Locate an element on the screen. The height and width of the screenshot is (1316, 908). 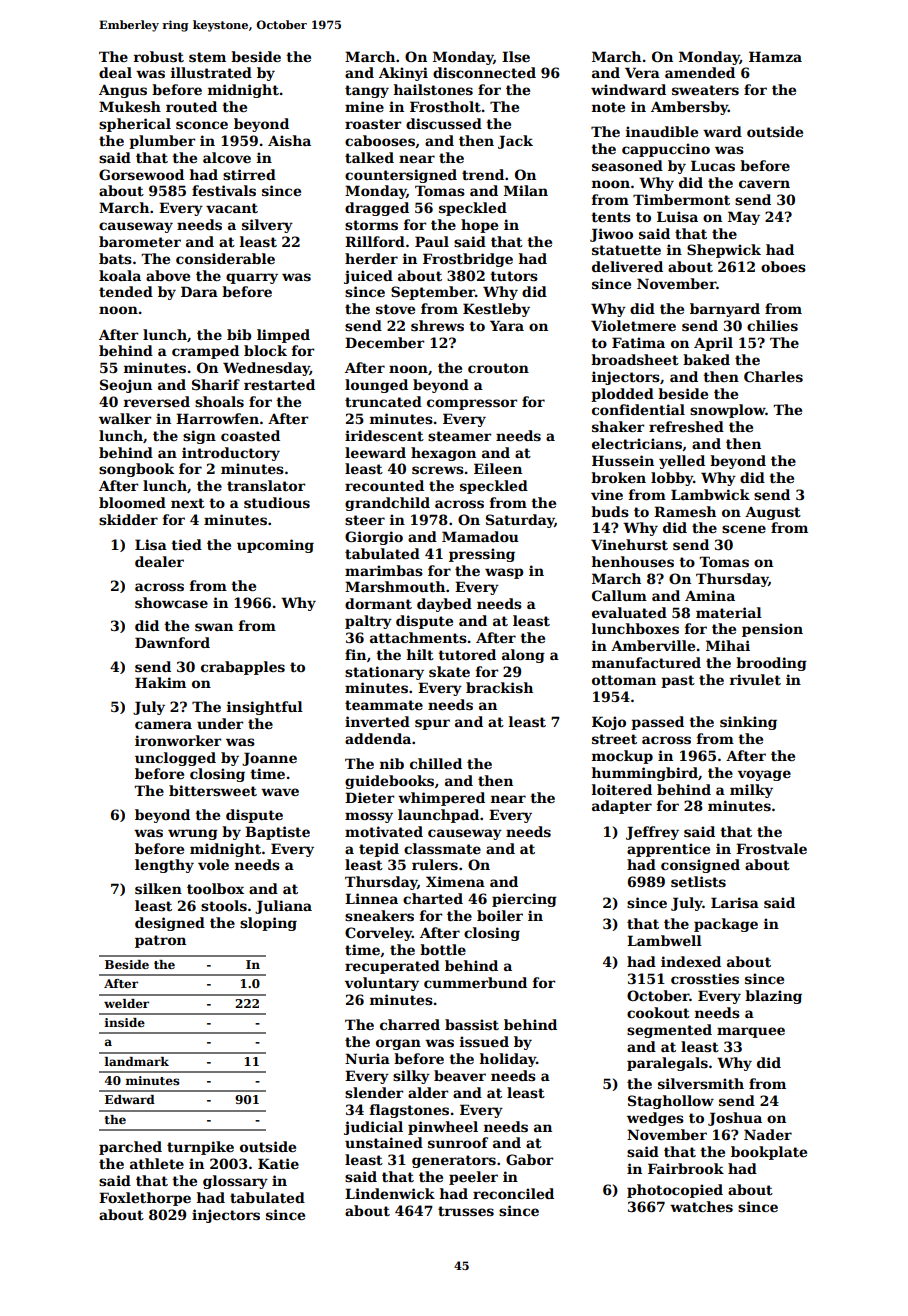
barnyard is located at coordinates (725, 310).
